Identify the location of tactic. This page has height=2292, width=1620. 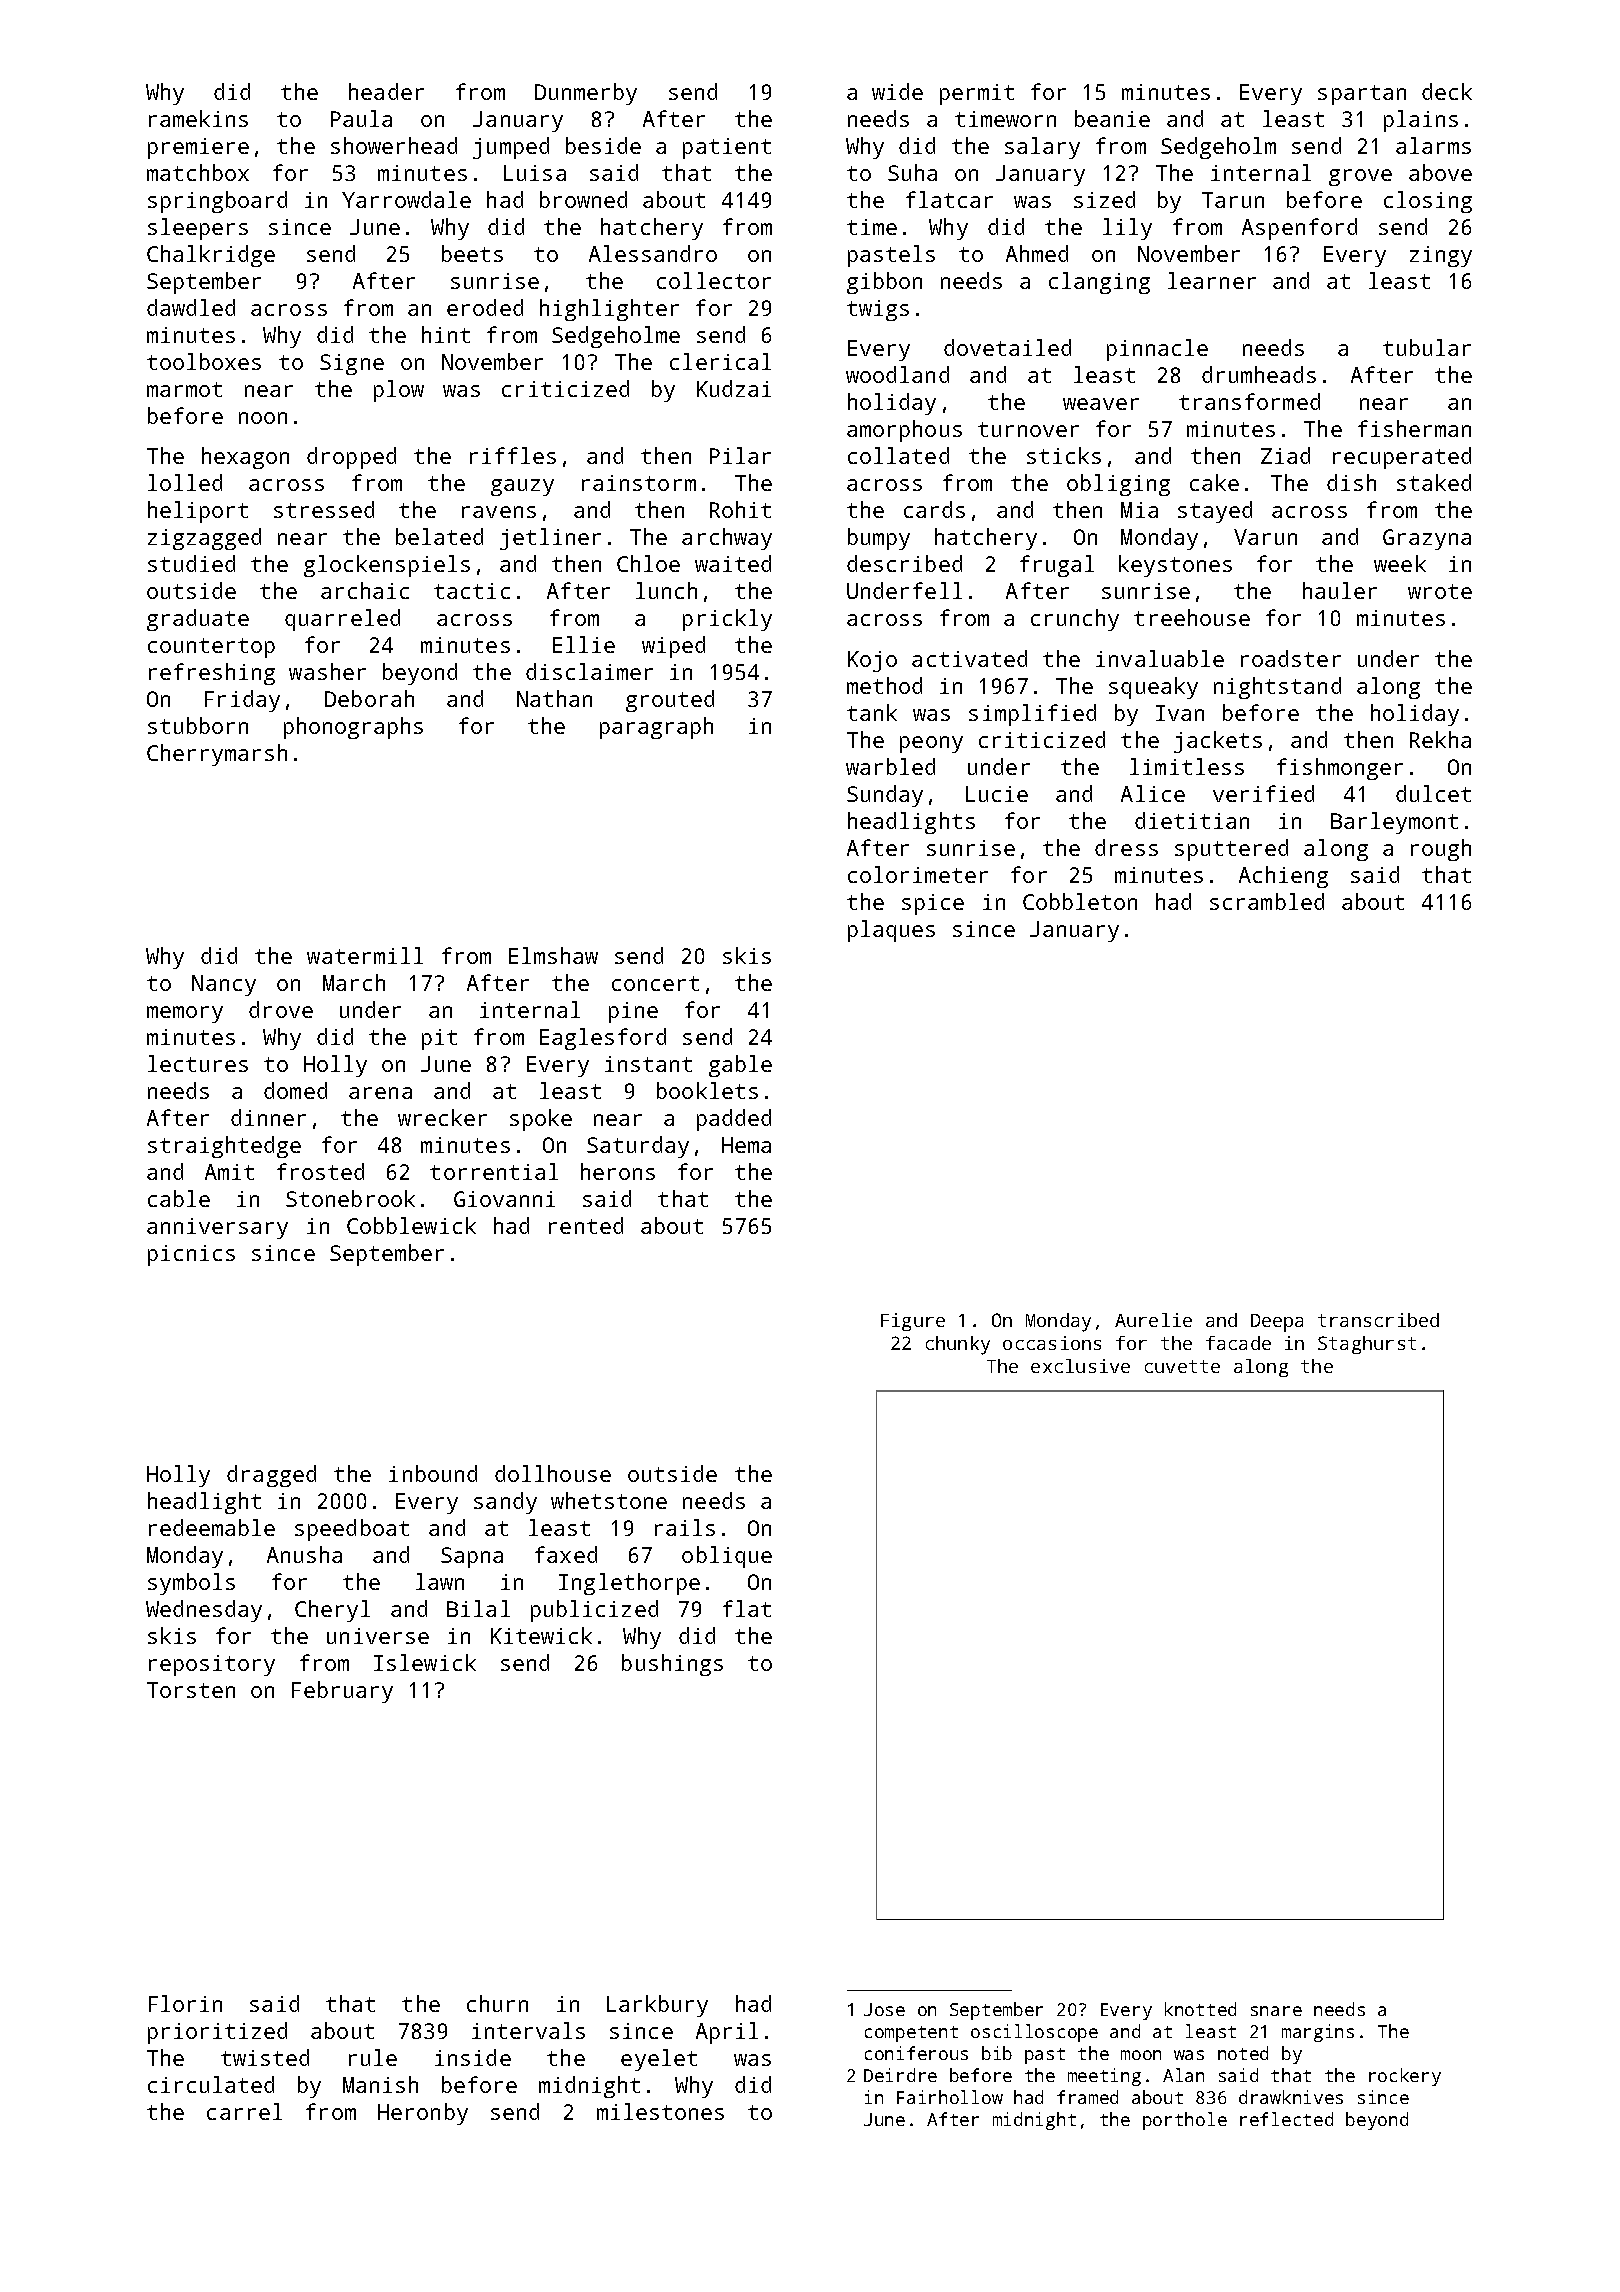
(472, 591).
